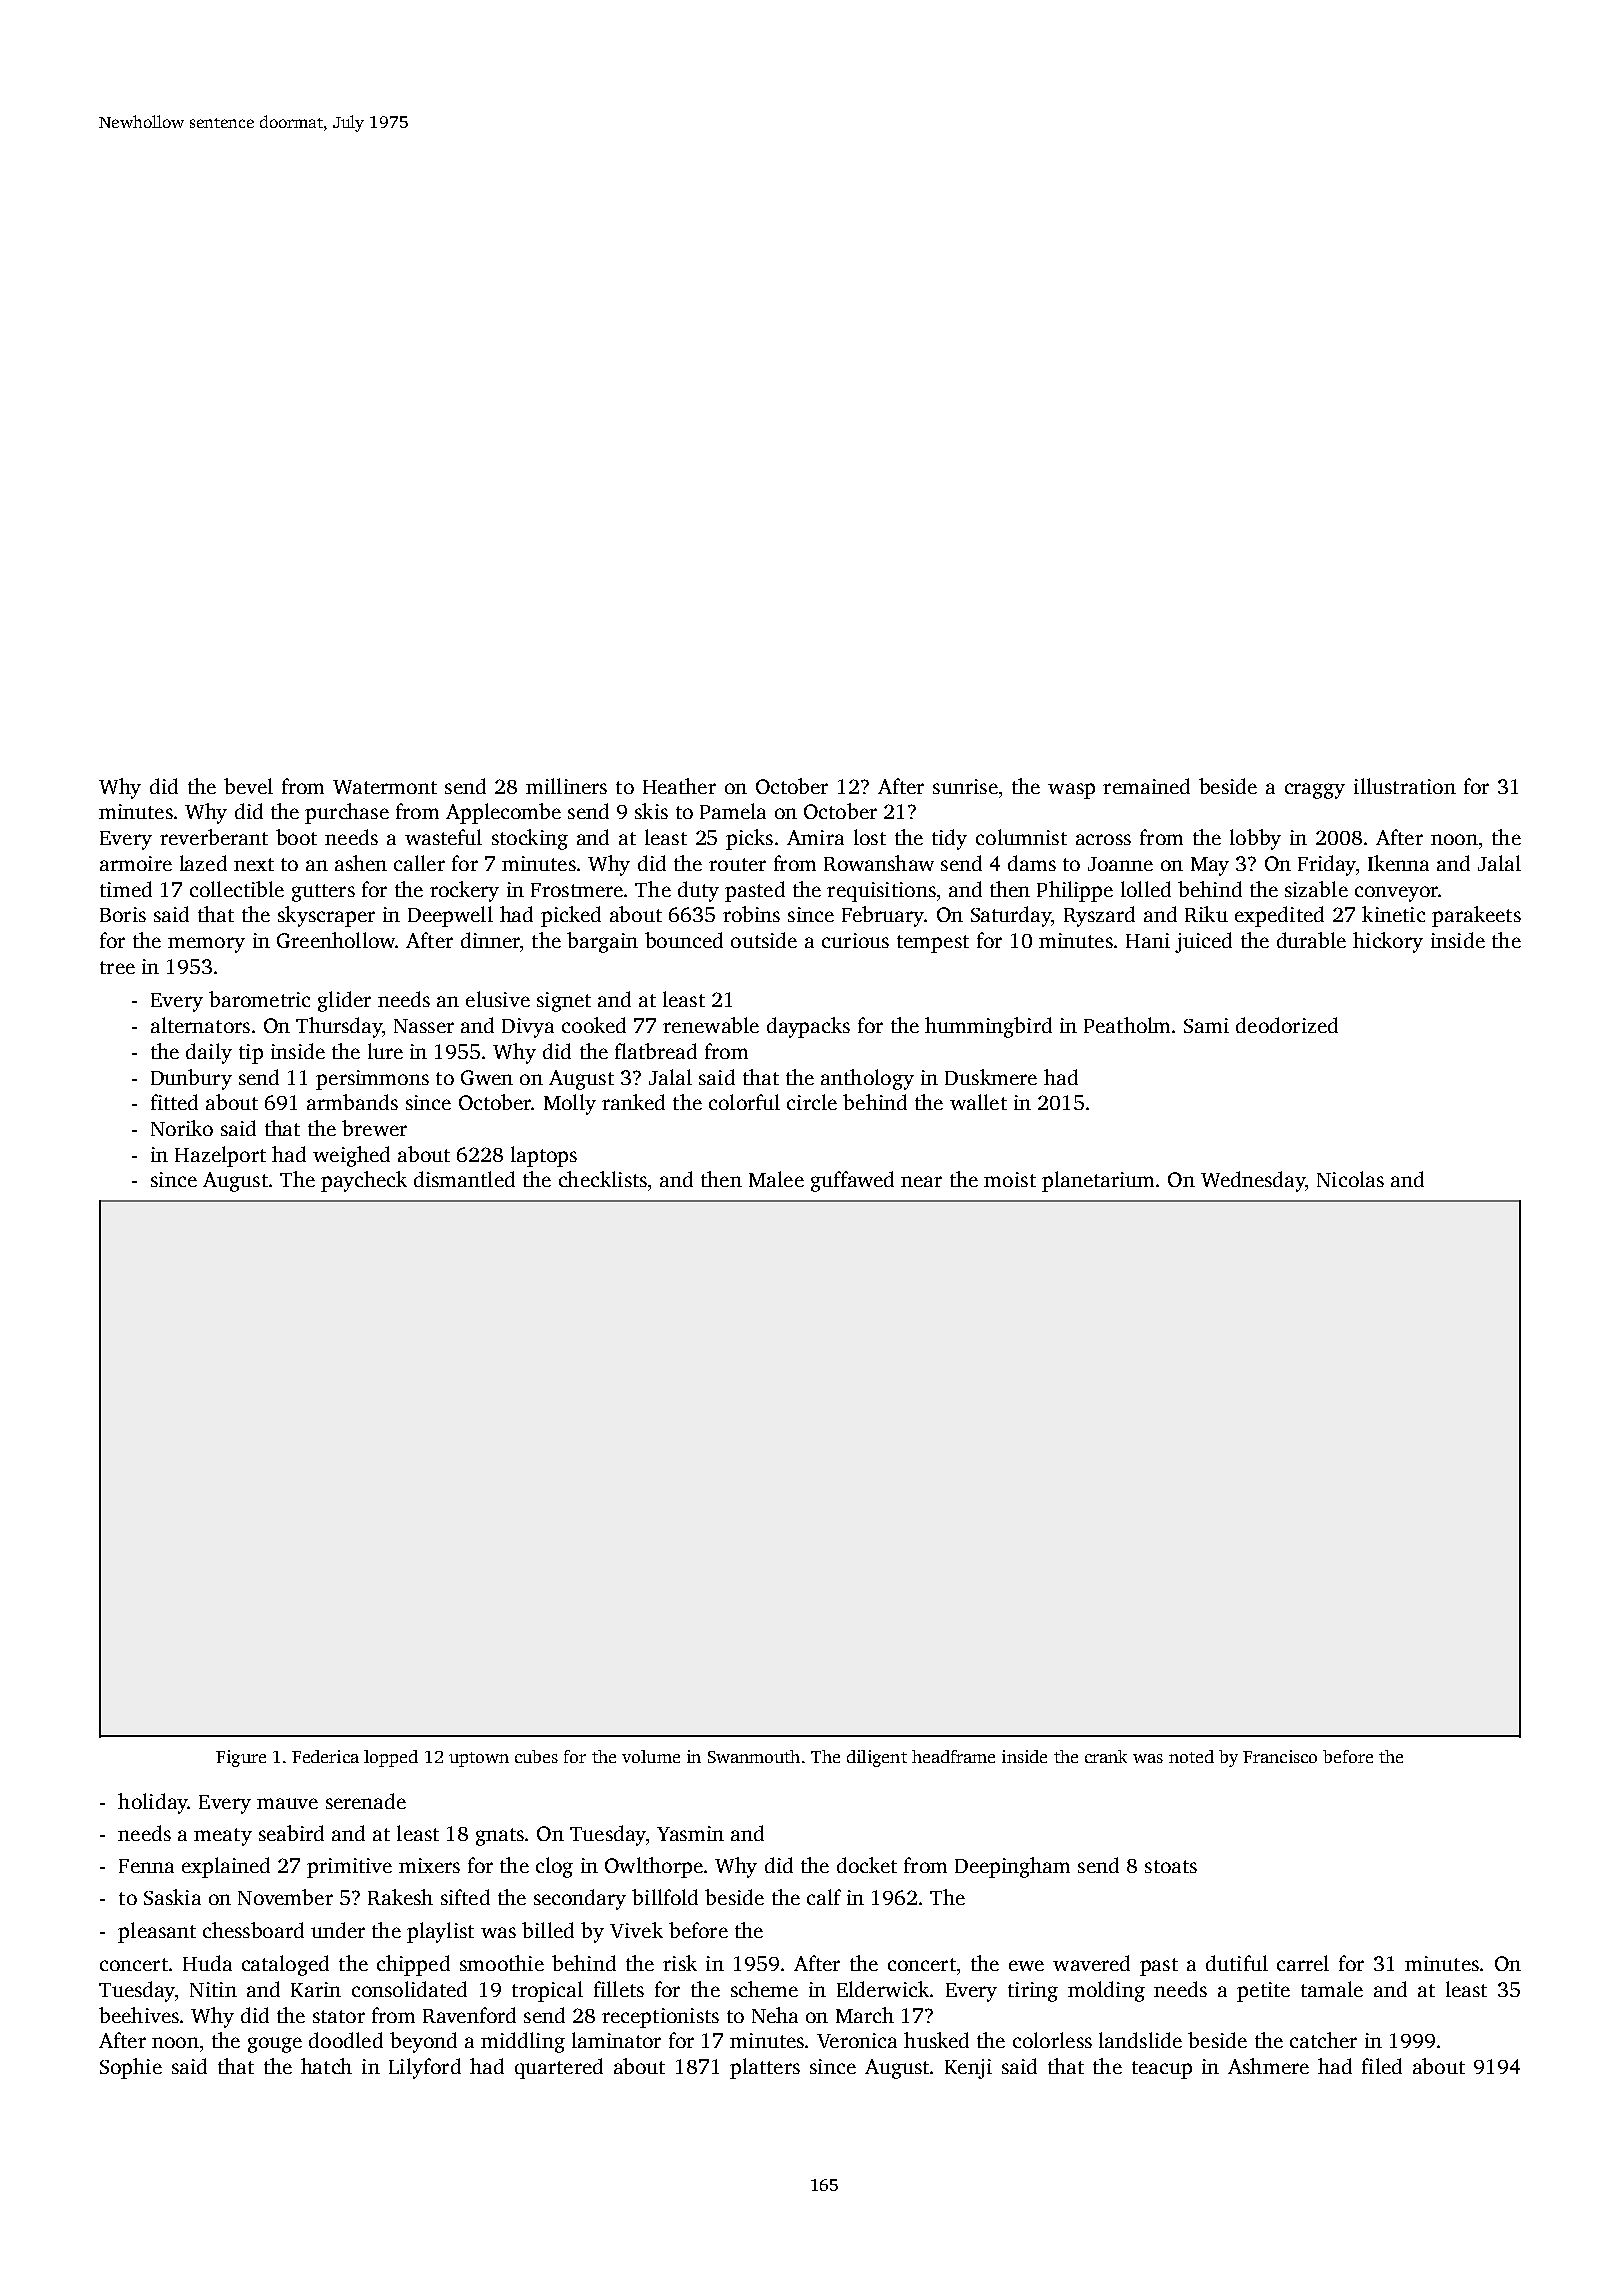  What do you see at coordinates (877, 1758) in the document?
I see `diligent` at bounding box center [877, 1758].
